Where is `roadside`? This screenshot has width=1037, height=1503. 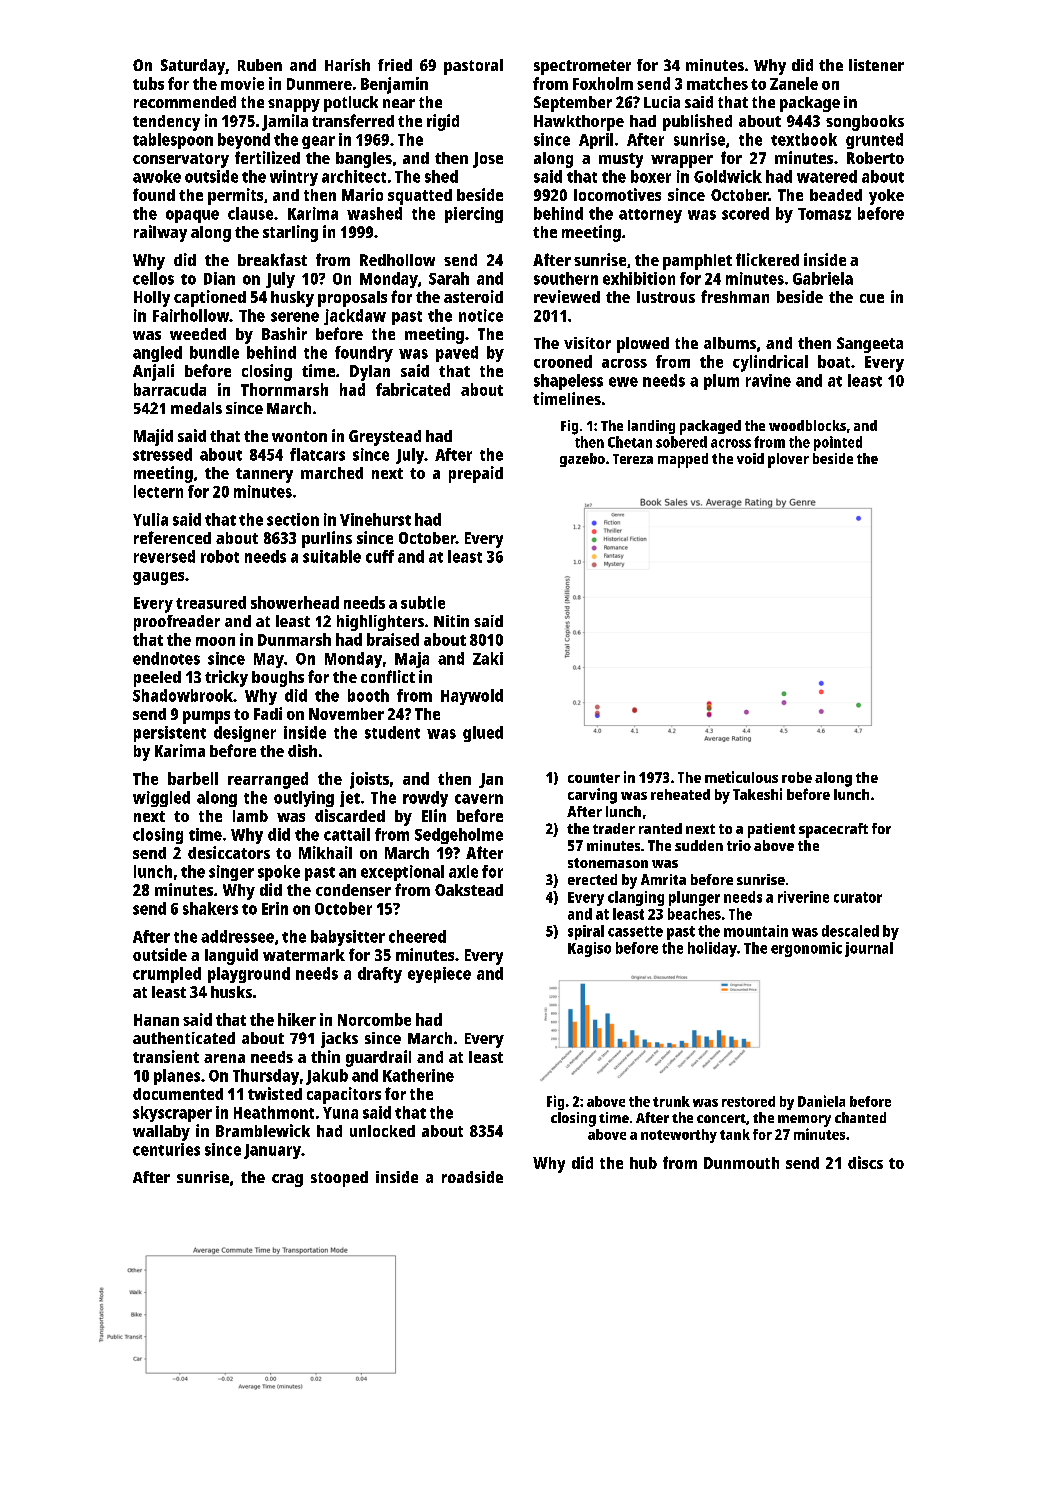 roadside is located at coordinates (472, 1177).
